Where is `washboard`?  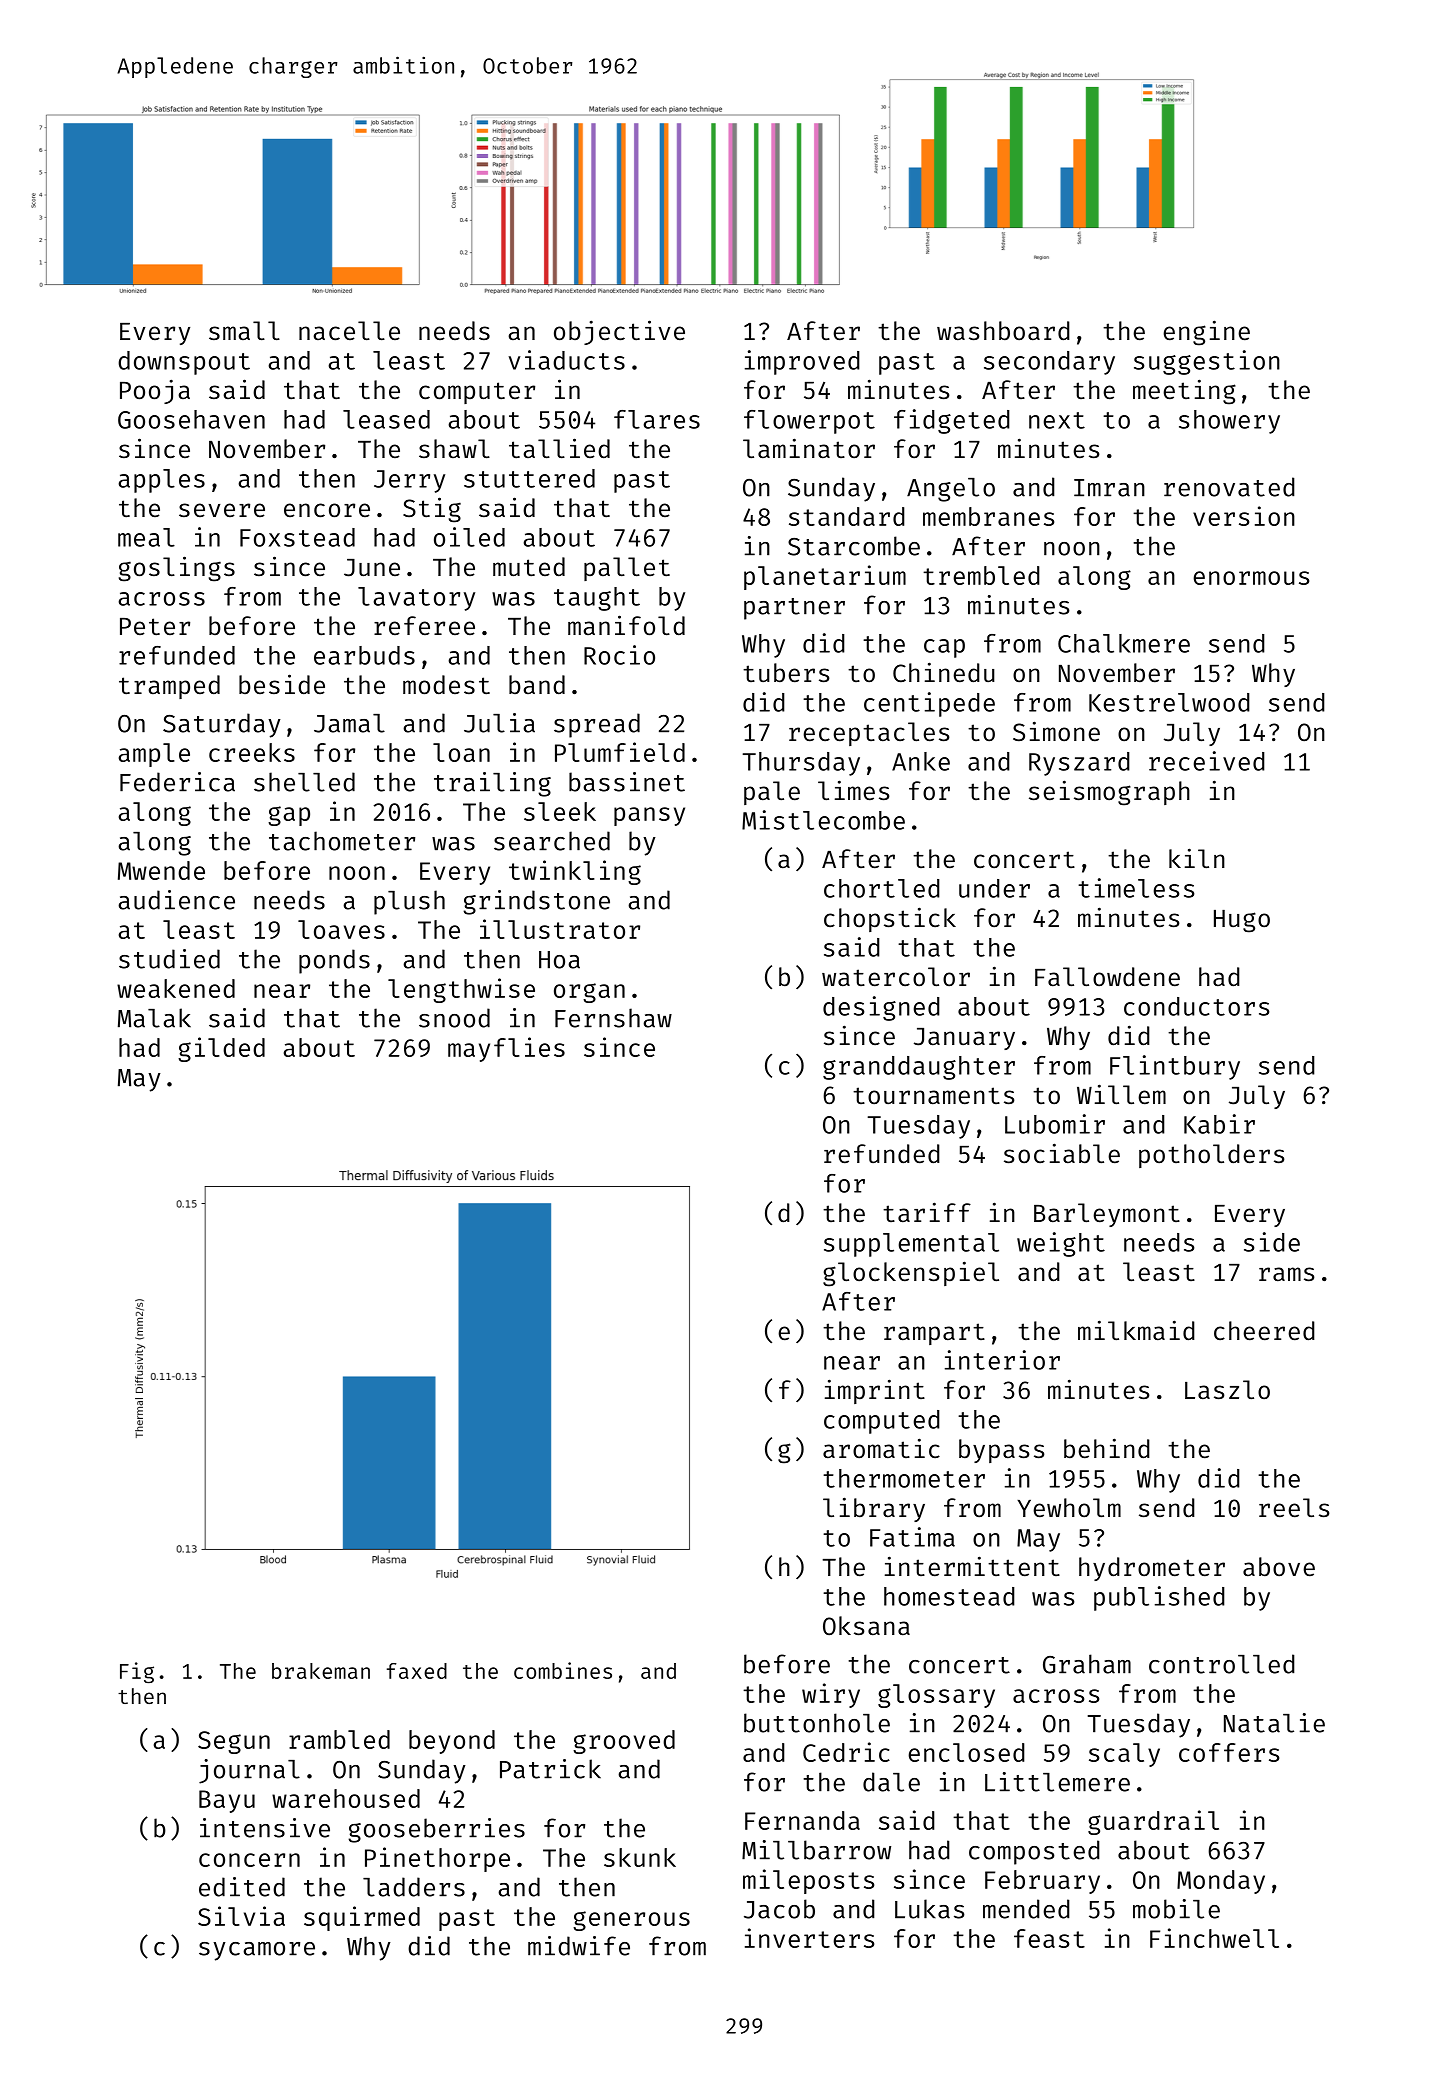 washboard is located at coordinates (1003, 331).
